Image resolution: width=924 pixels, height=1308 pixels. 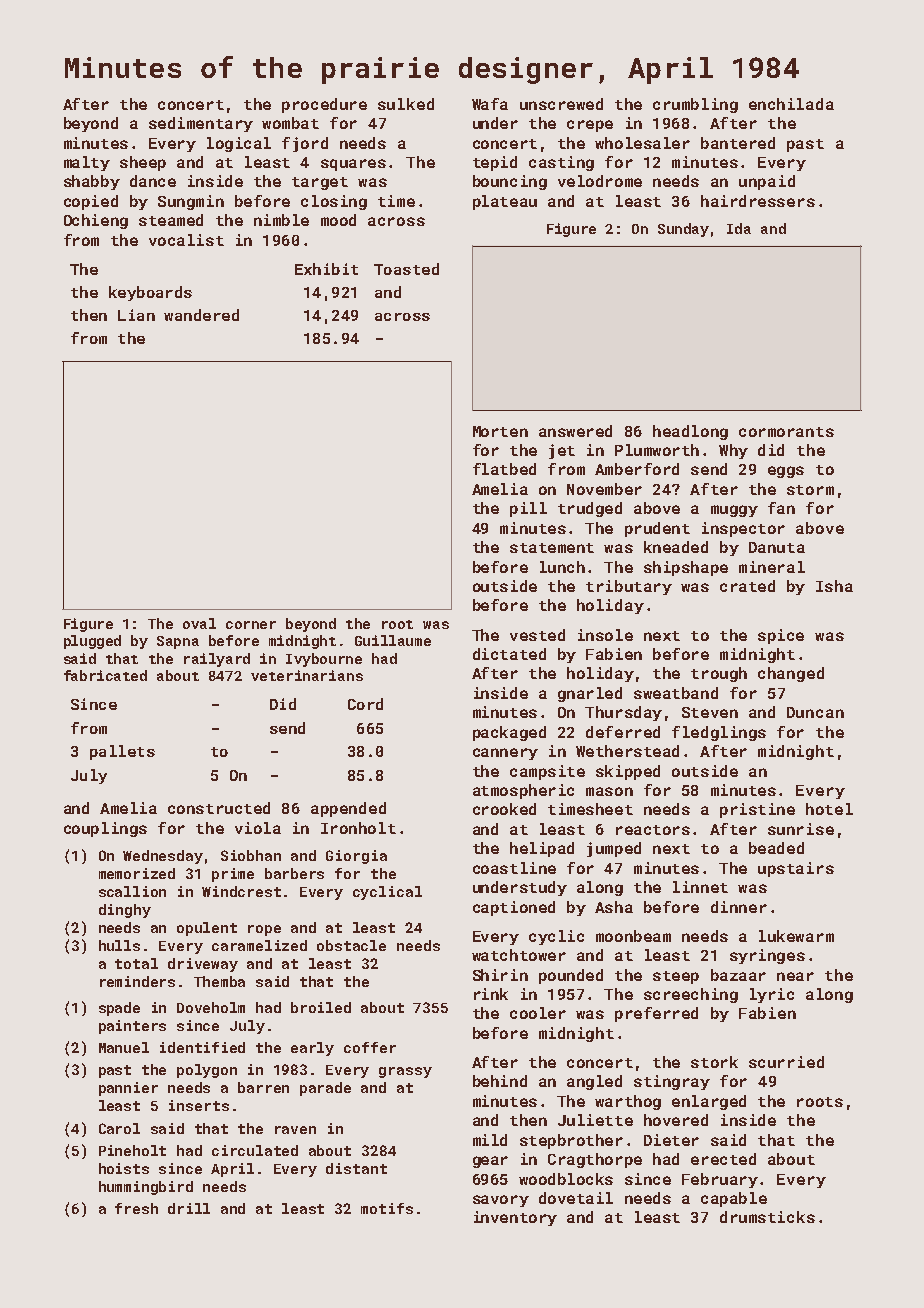 I want to click on syringes, so click(x=767, y=956).
